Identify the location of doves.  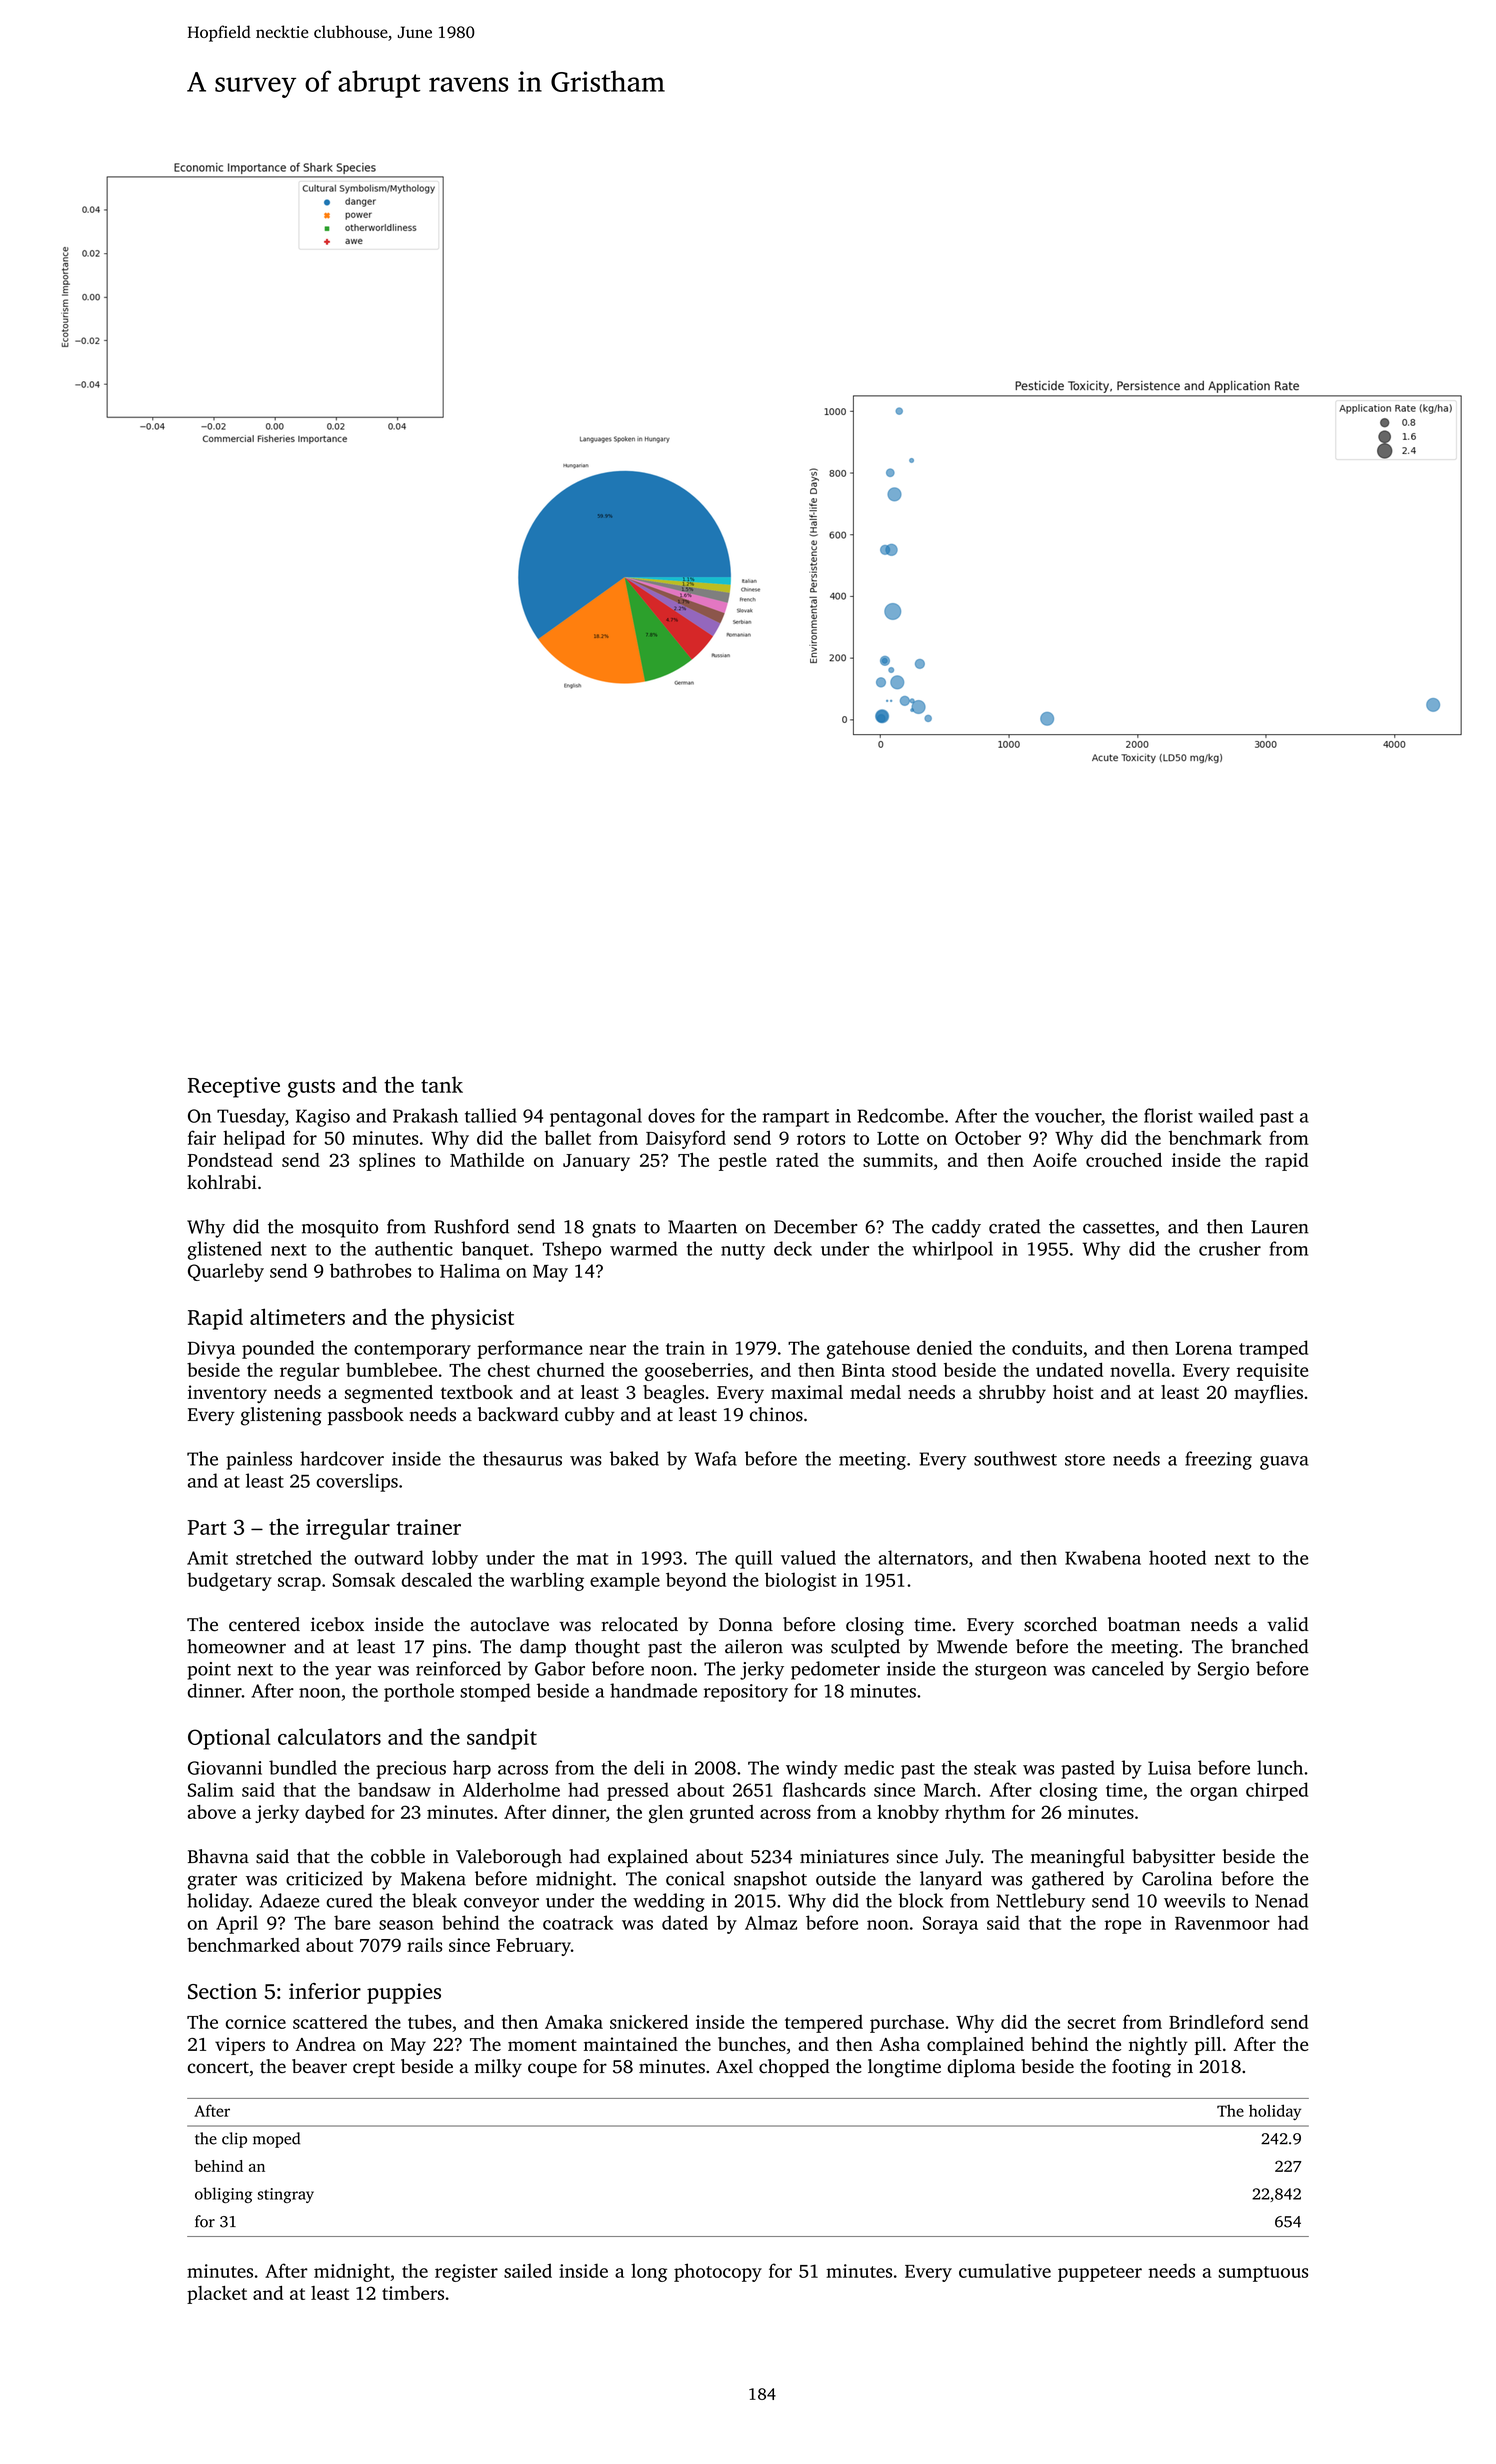
(671, 1115).
